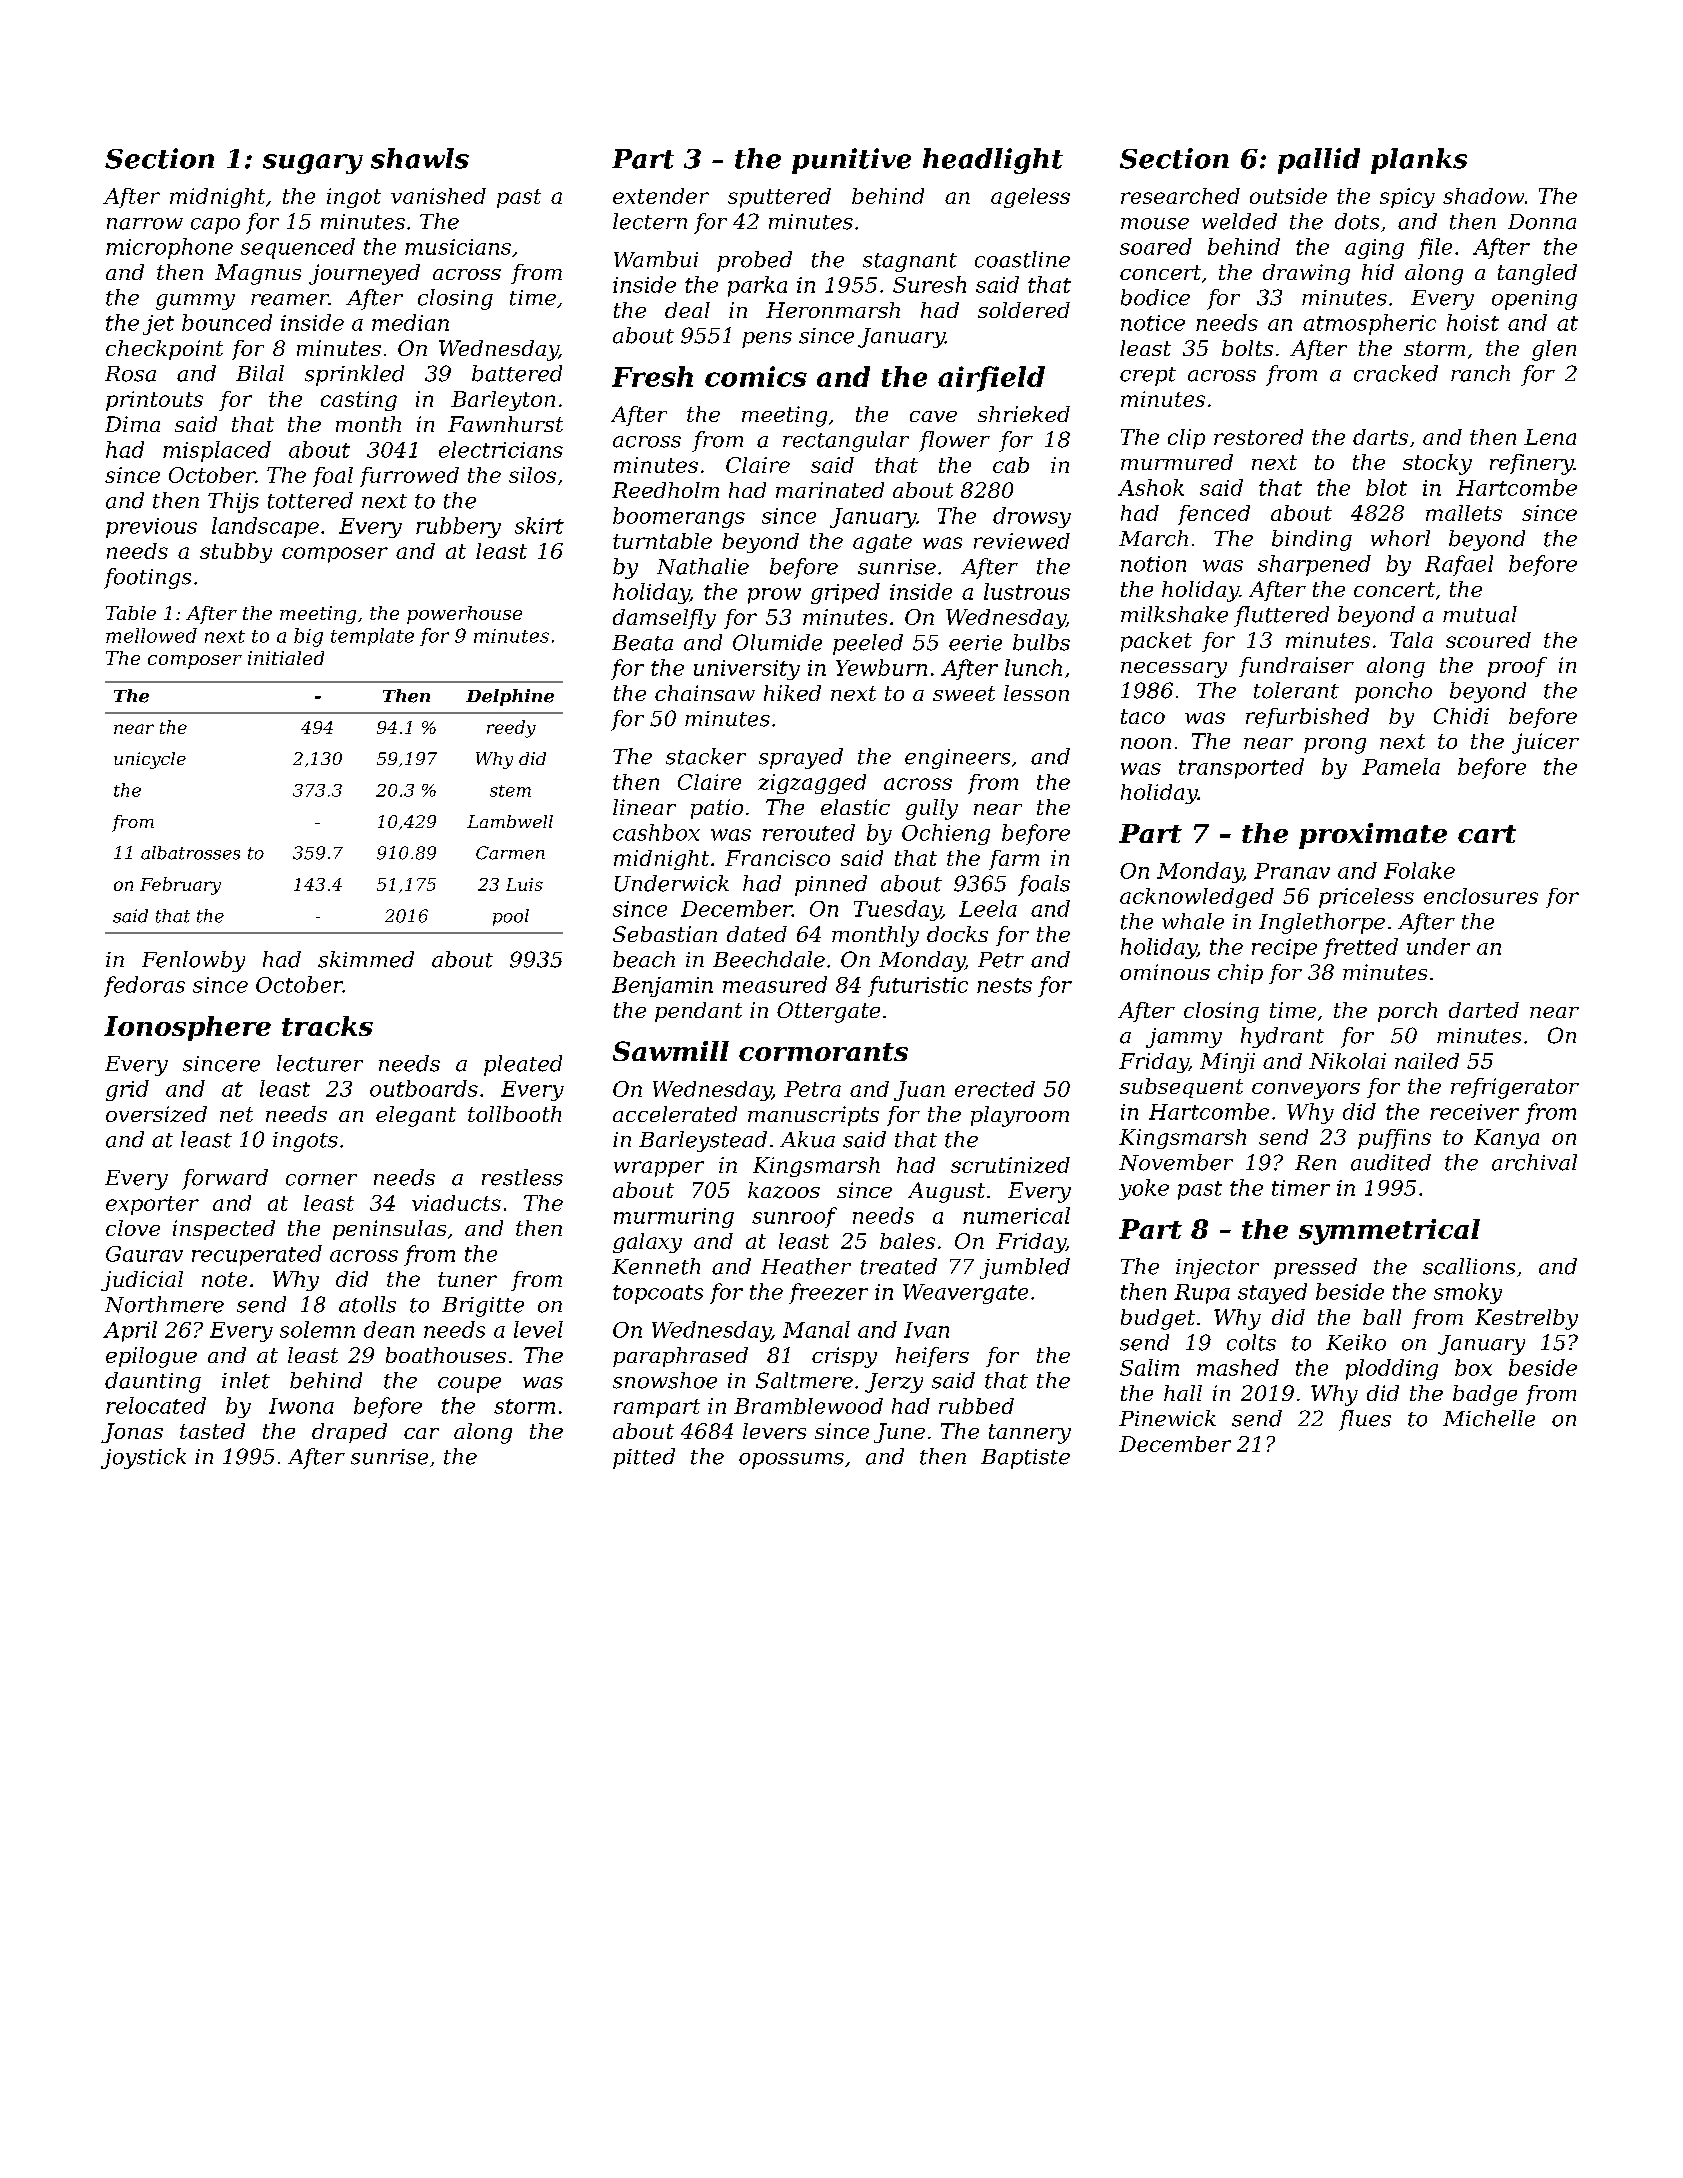 Image resolution: width=1683 pixels, height=2178 pixels. I want to click on mellowed, so click(151, 635).
